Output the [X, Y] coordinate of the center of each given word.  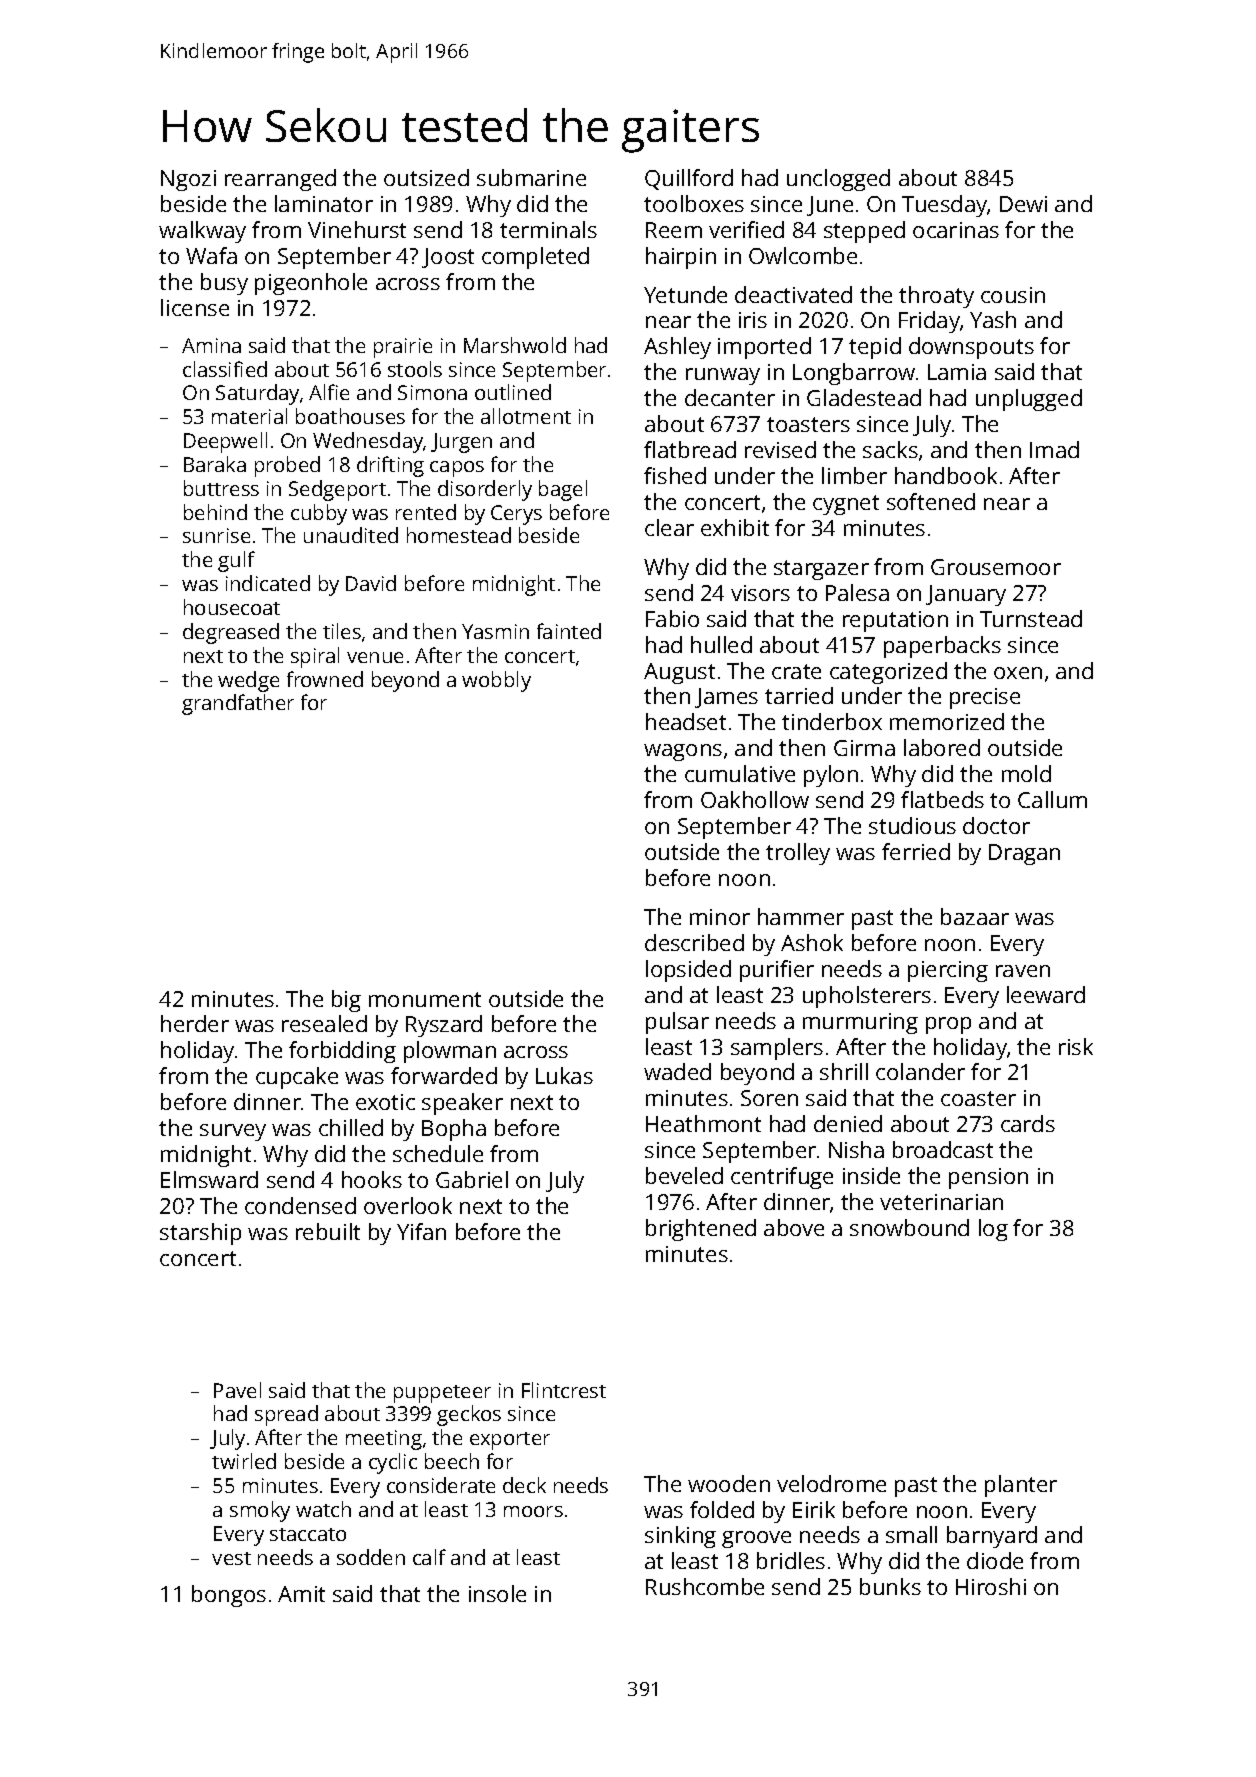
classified [225, 369]
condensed [300, 1205]
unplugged [1029, 400]
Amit [301, 1594]
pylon [831, 776]
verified [746, 229]
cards [1028, 1123]
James [726, 698]
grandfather [238, 704]
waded [677, 1071]
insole [497, 1593]
